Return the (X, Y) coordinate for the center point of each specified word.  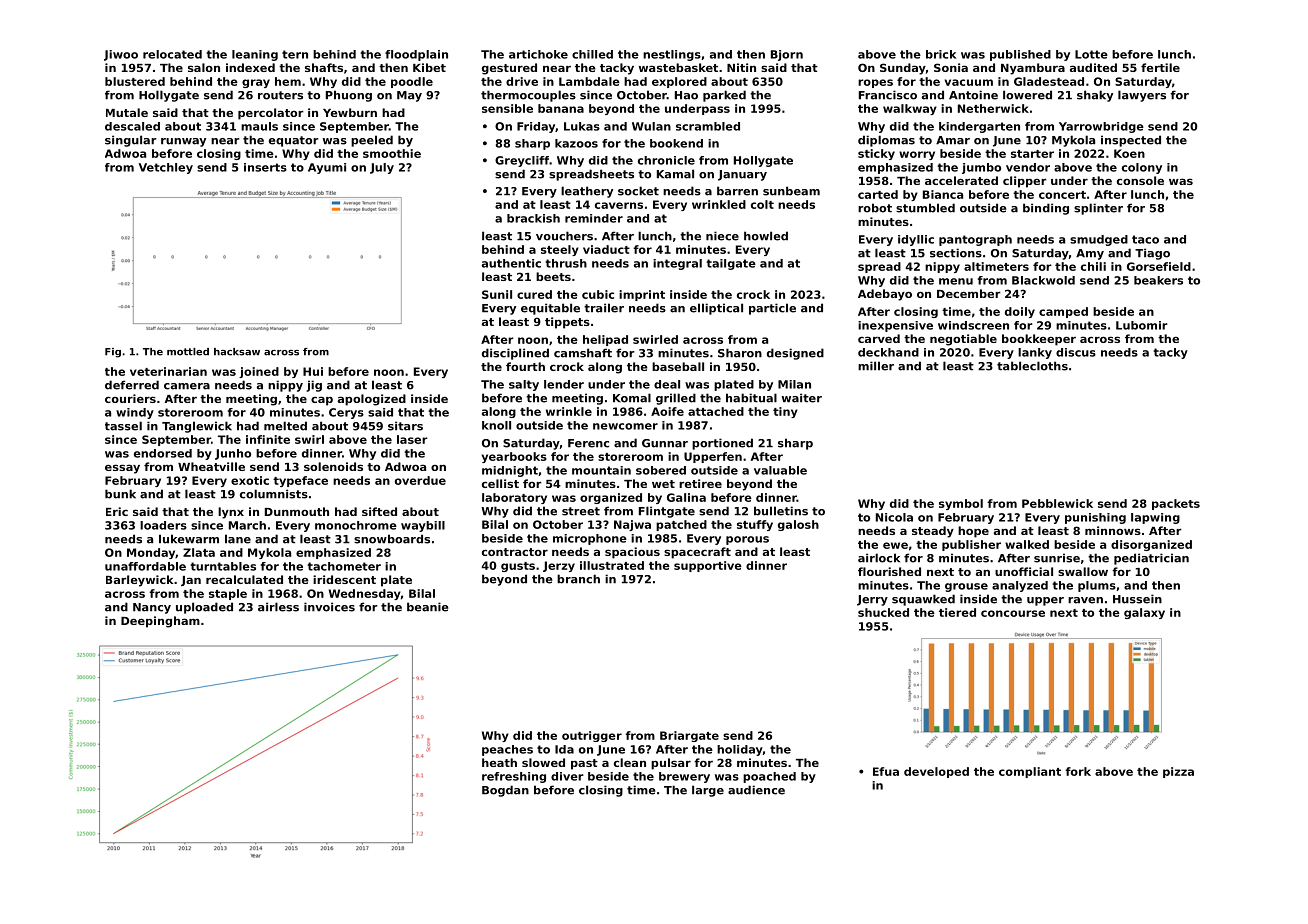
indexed (250, 67)
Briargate (689, 736)
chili (1093, 266)
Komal (632, 398)
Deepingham (160, 622)
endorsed (163, 453)
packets (1176, 504)
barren (737, 191)
